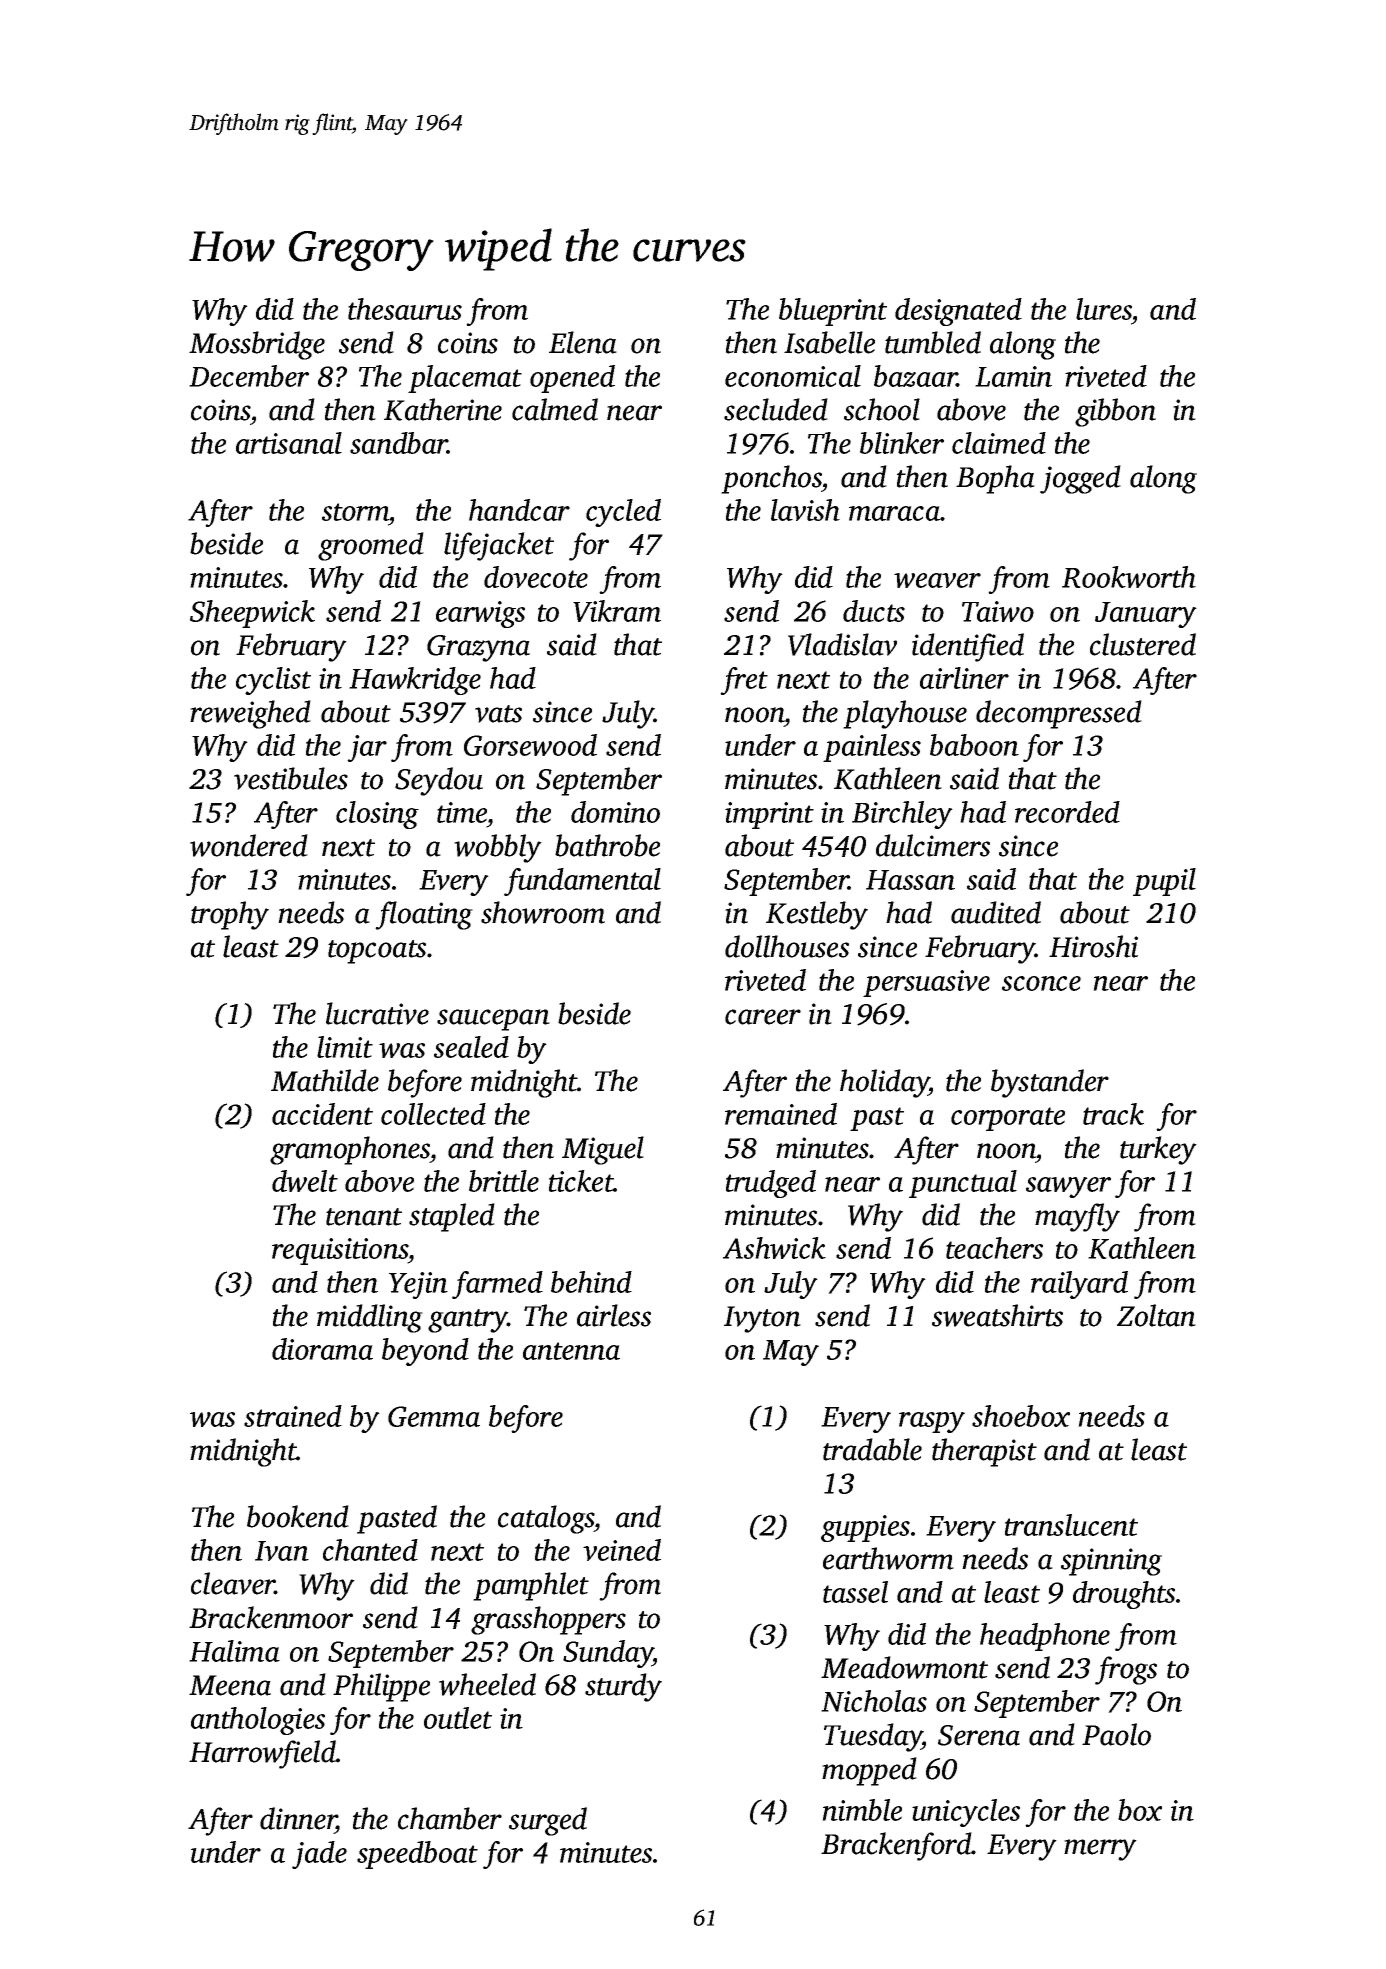  I want to click on Gemma, so click(434, 1416).
